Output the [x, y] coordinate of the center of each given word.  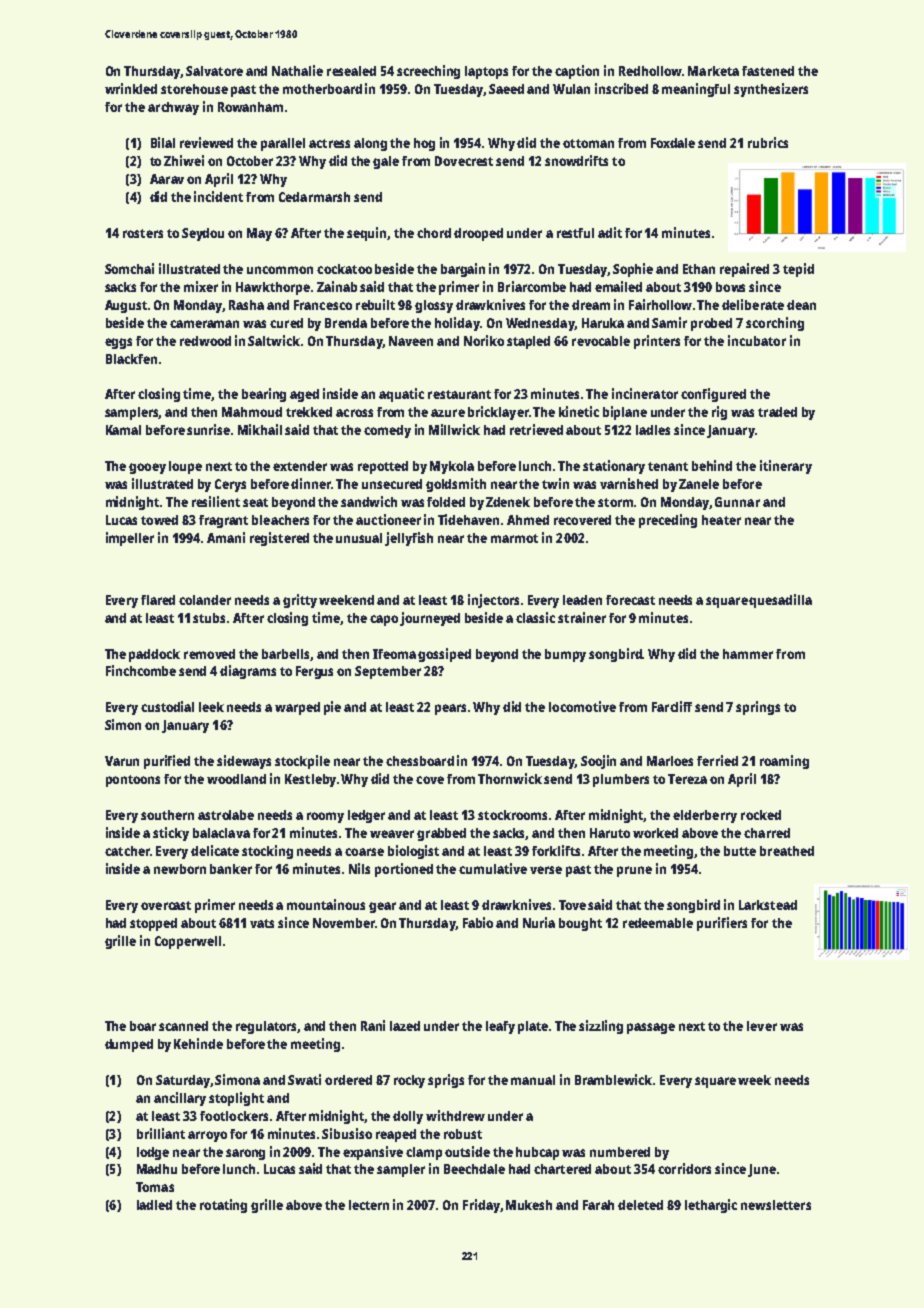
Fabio [478, 922]
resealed [351, 71]
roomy [325, 817]
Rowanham [250, 107]
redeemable [658, 923]
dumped [129, 1045]
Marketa [713, 71]
